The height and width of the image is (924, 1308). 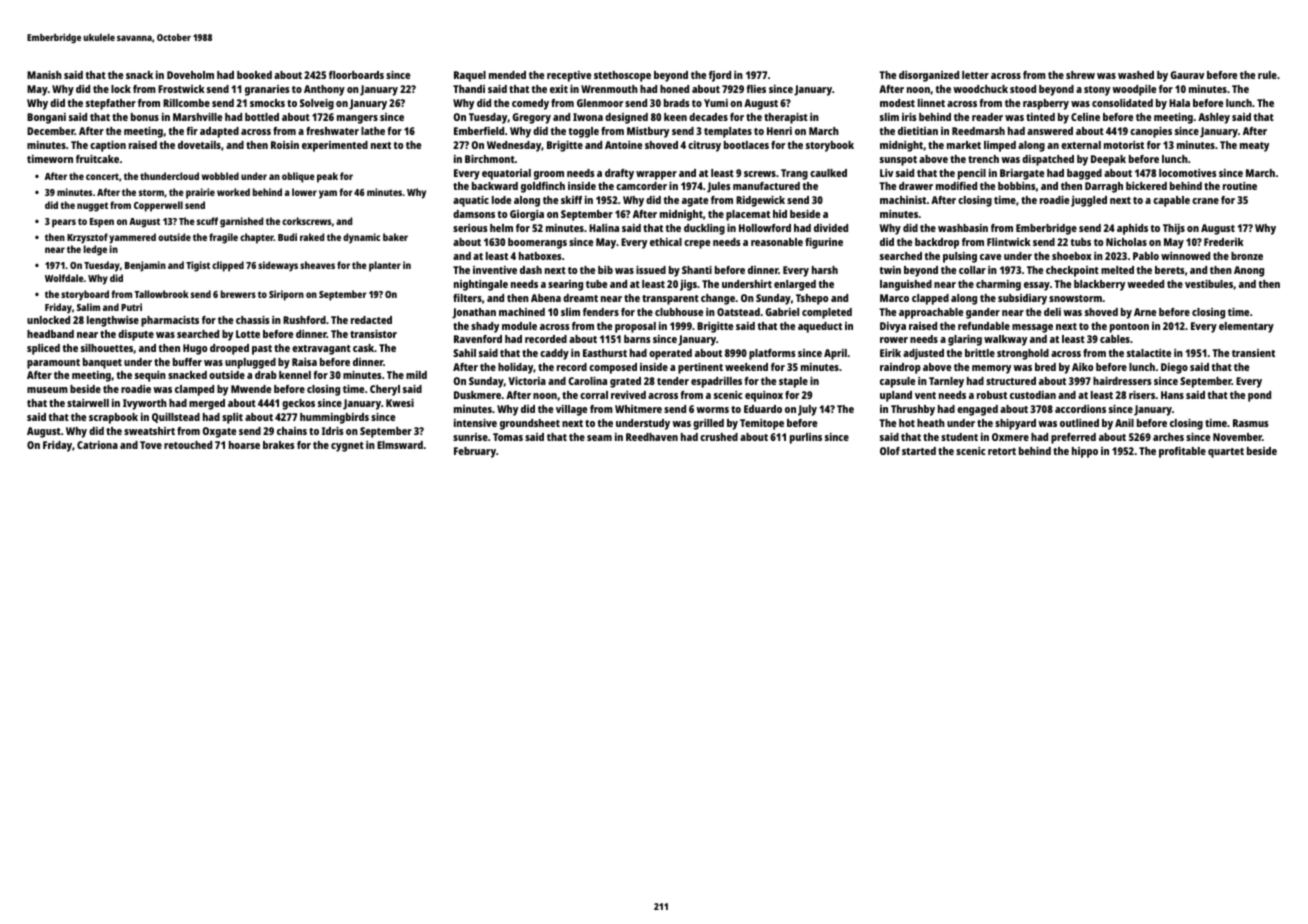 I want to click on modest, so click(x=897, y=103).
